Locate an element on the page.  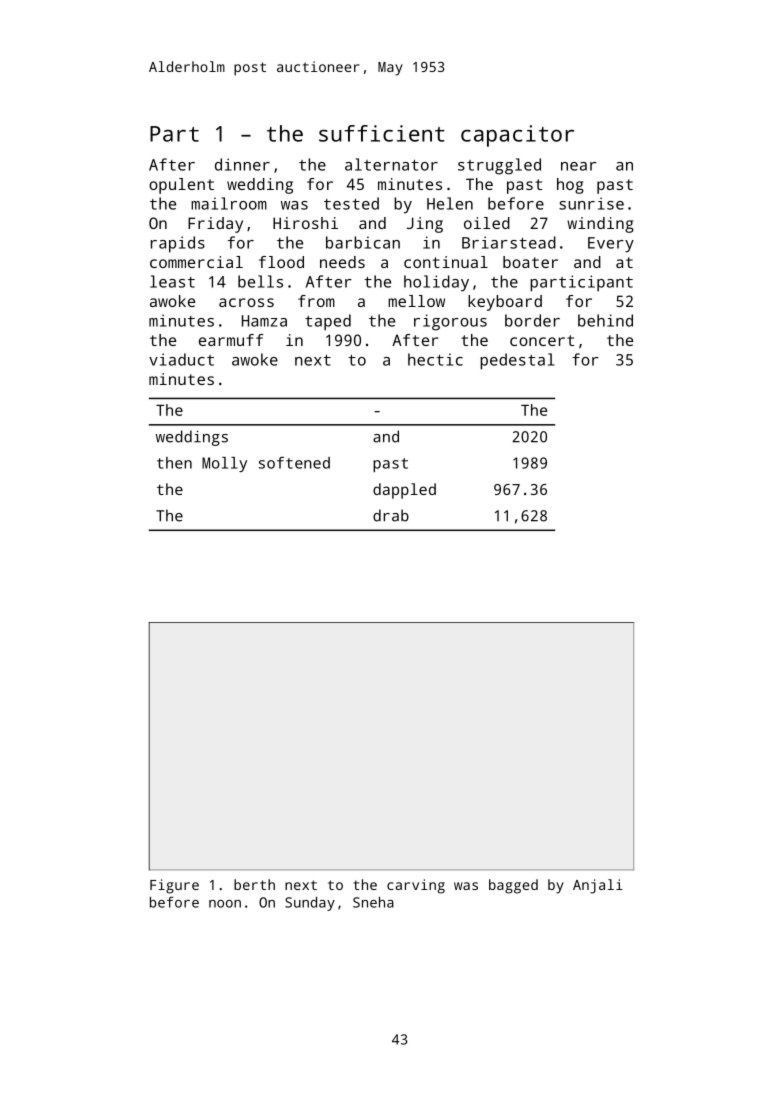
noon is located at coordinates (225, 904).
